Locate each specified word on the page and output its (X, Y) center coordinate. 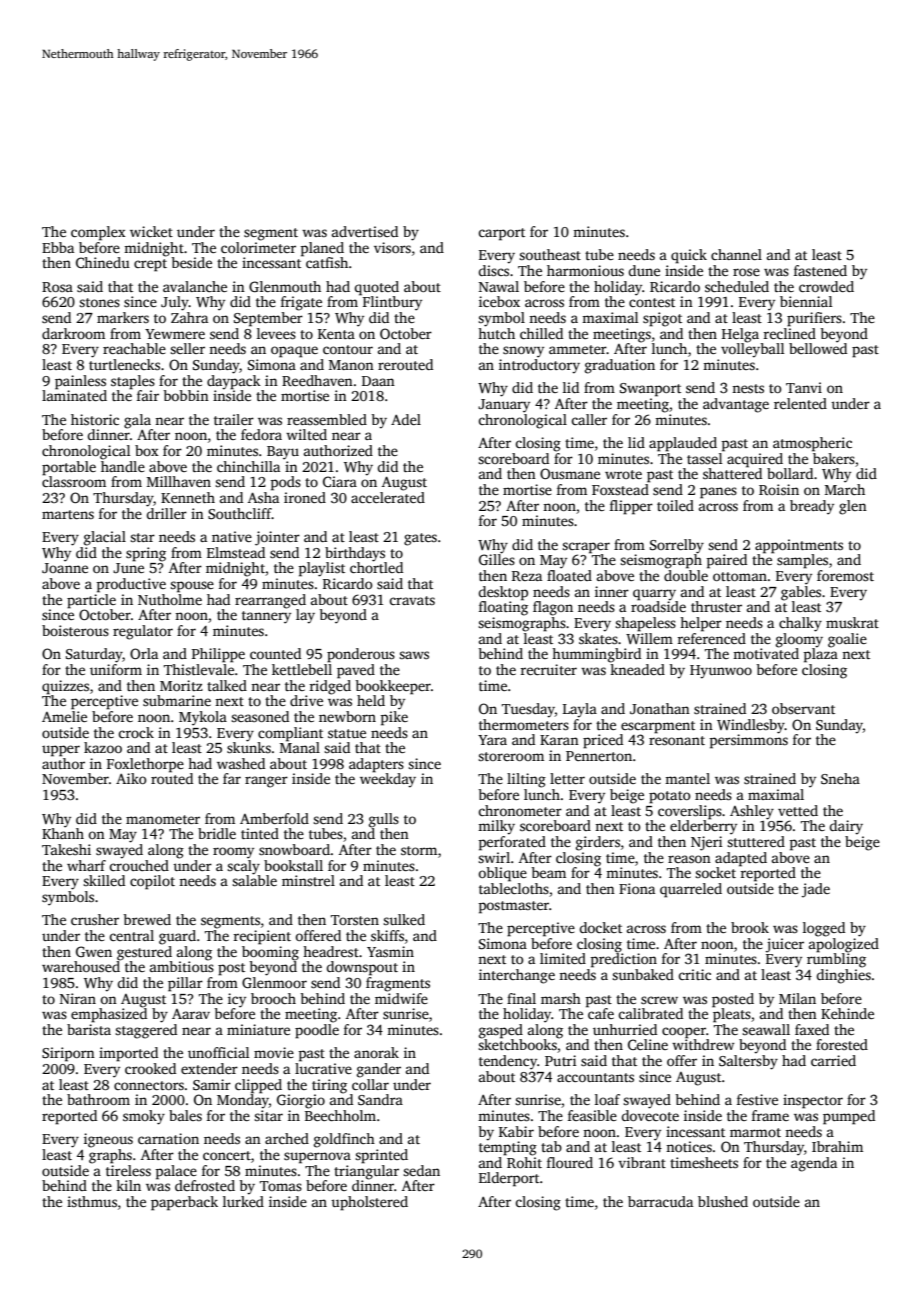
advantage (736, 405)
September (268, 319)
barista (89, 1029)
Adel (406, 419)
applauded (683, 444)
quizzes (65, 687)
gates (420, 539)
